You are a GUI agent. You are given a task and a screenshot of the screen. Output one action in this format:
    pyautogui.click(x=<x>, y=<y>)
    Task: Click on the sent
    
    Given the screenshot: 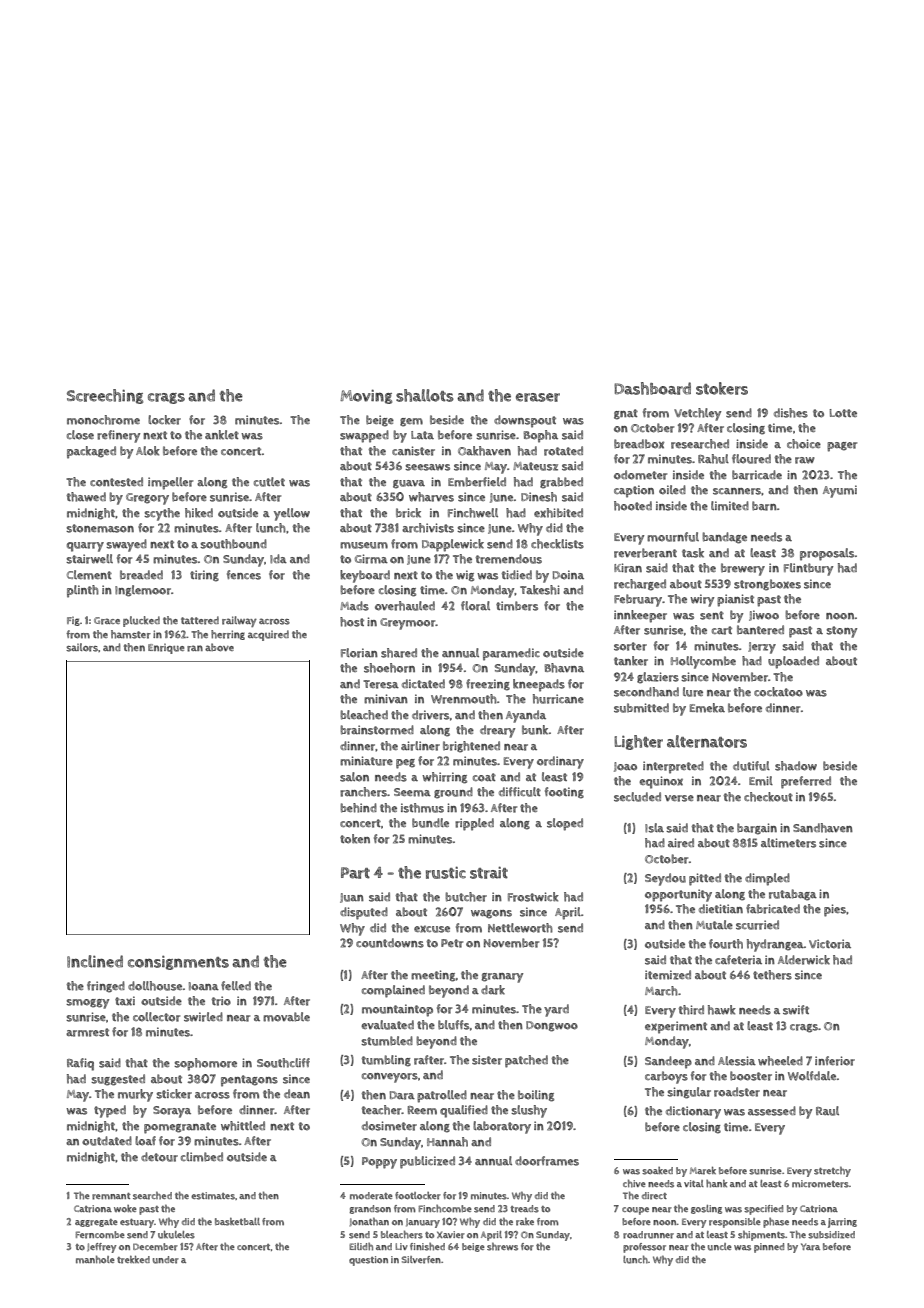 What is the action you would take?
    pyautogui.click(x=712, y=615)
